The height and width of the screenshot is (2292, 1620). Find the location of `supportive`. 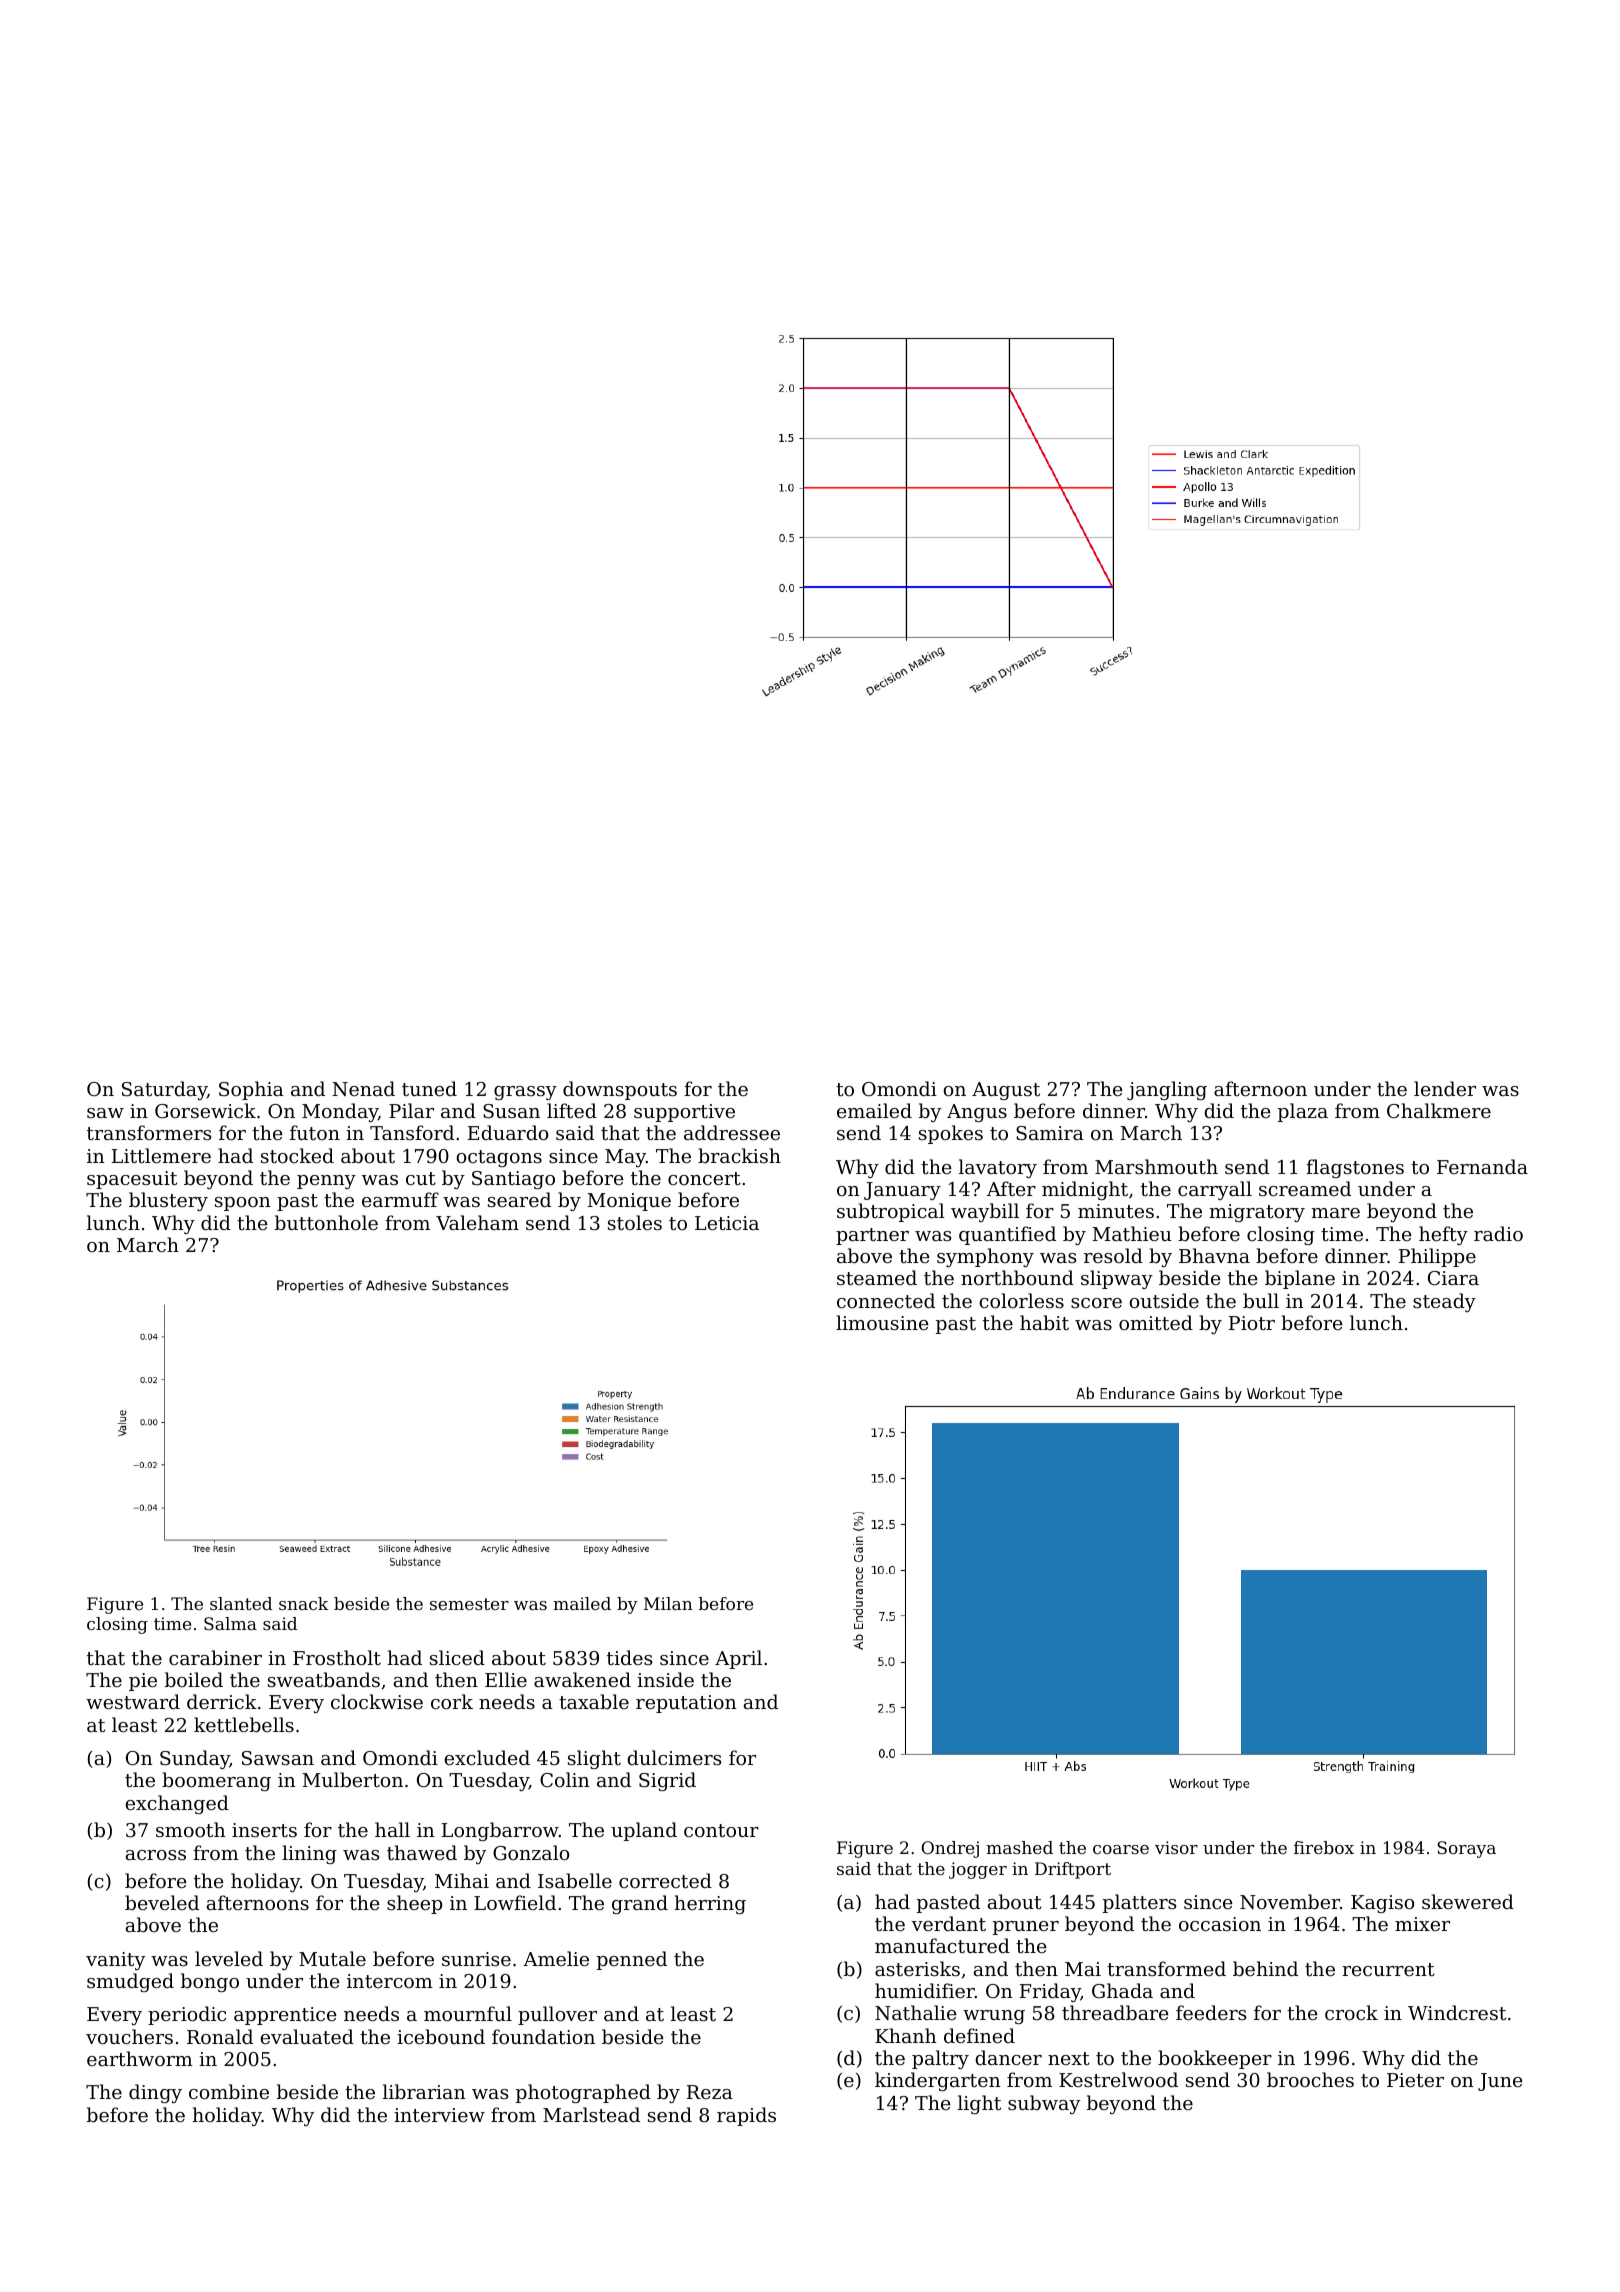

supportive is located at coordinates (684, 1113).
